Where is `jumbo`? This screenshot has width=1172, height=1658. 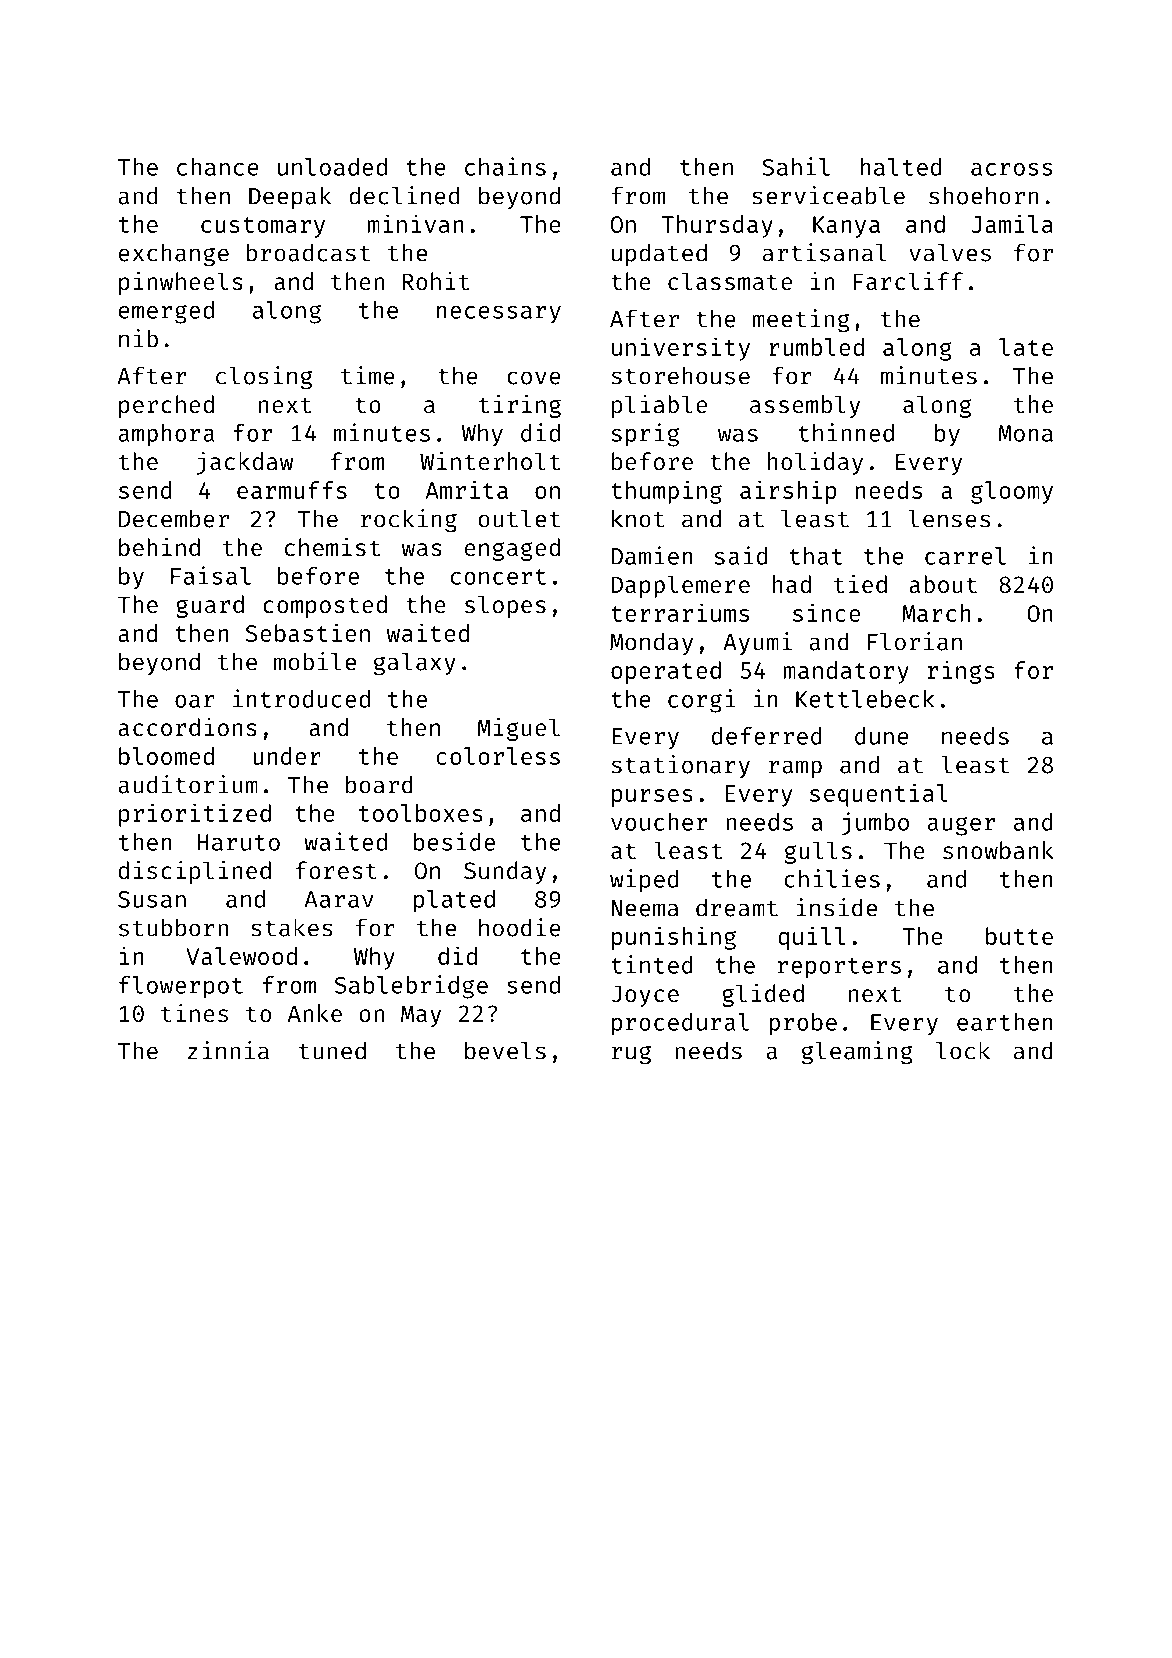
jumbo is located at coordinates (875, 824).
